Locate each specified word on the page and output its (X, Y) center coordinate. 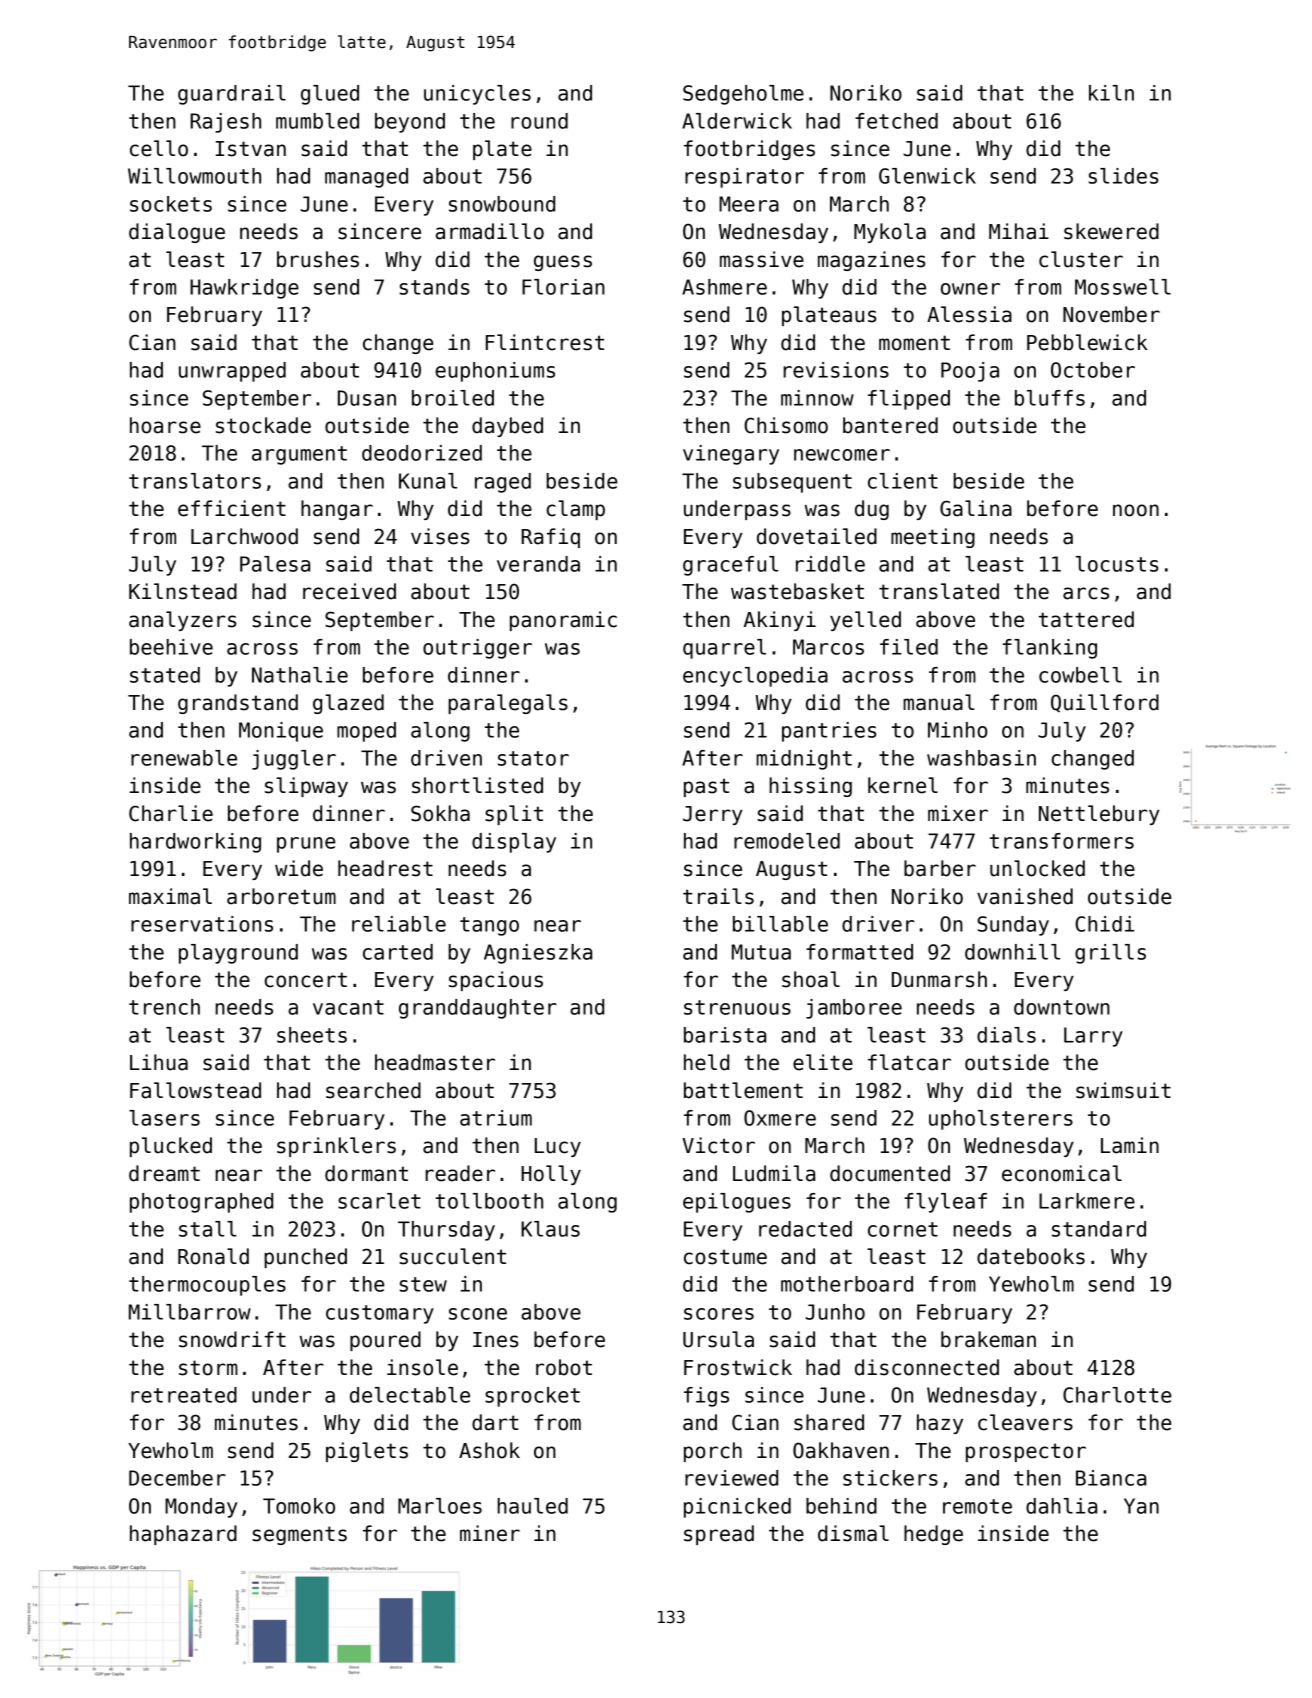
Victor (718, 1145)
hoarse (165, 425)
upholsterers (1001, 1120)
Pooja (970, 372)
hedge (933, 1535)
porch (713, 1452)
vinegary (731, 455)
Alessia (969, 314)
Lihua (159, 1062)
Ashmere (724, 287)
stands (434, 287)
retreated (184, 1395)
